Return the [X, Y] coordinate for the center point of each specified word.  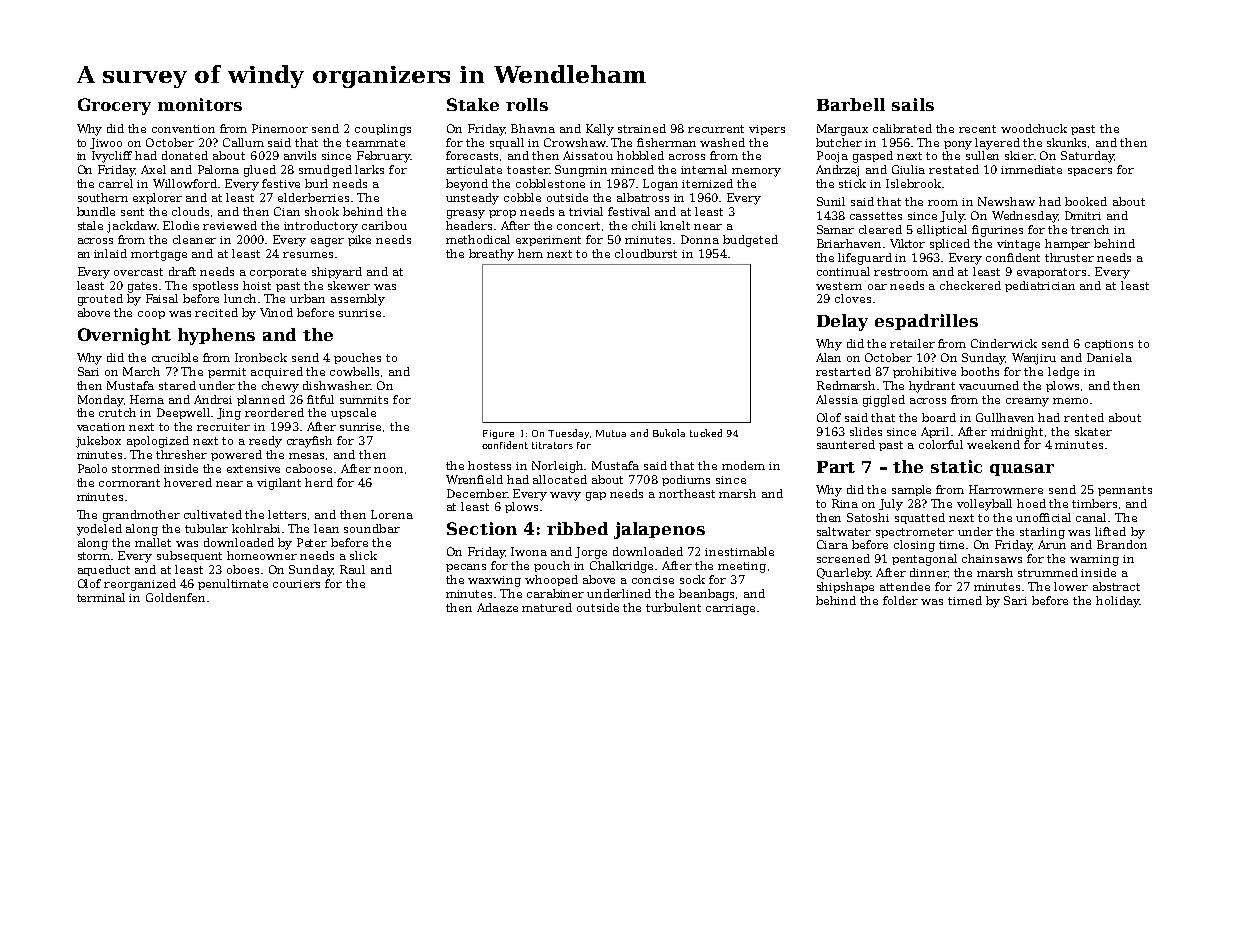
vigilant [279, 484]
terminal [101, 597]
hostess [489, 465]
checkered [970, 285]
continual [843, 271]
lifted [1110, 531]
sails [913, 104]
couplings [383, 130]
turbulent [673, 607]
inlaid [110, 253]
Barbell [851, 104]
